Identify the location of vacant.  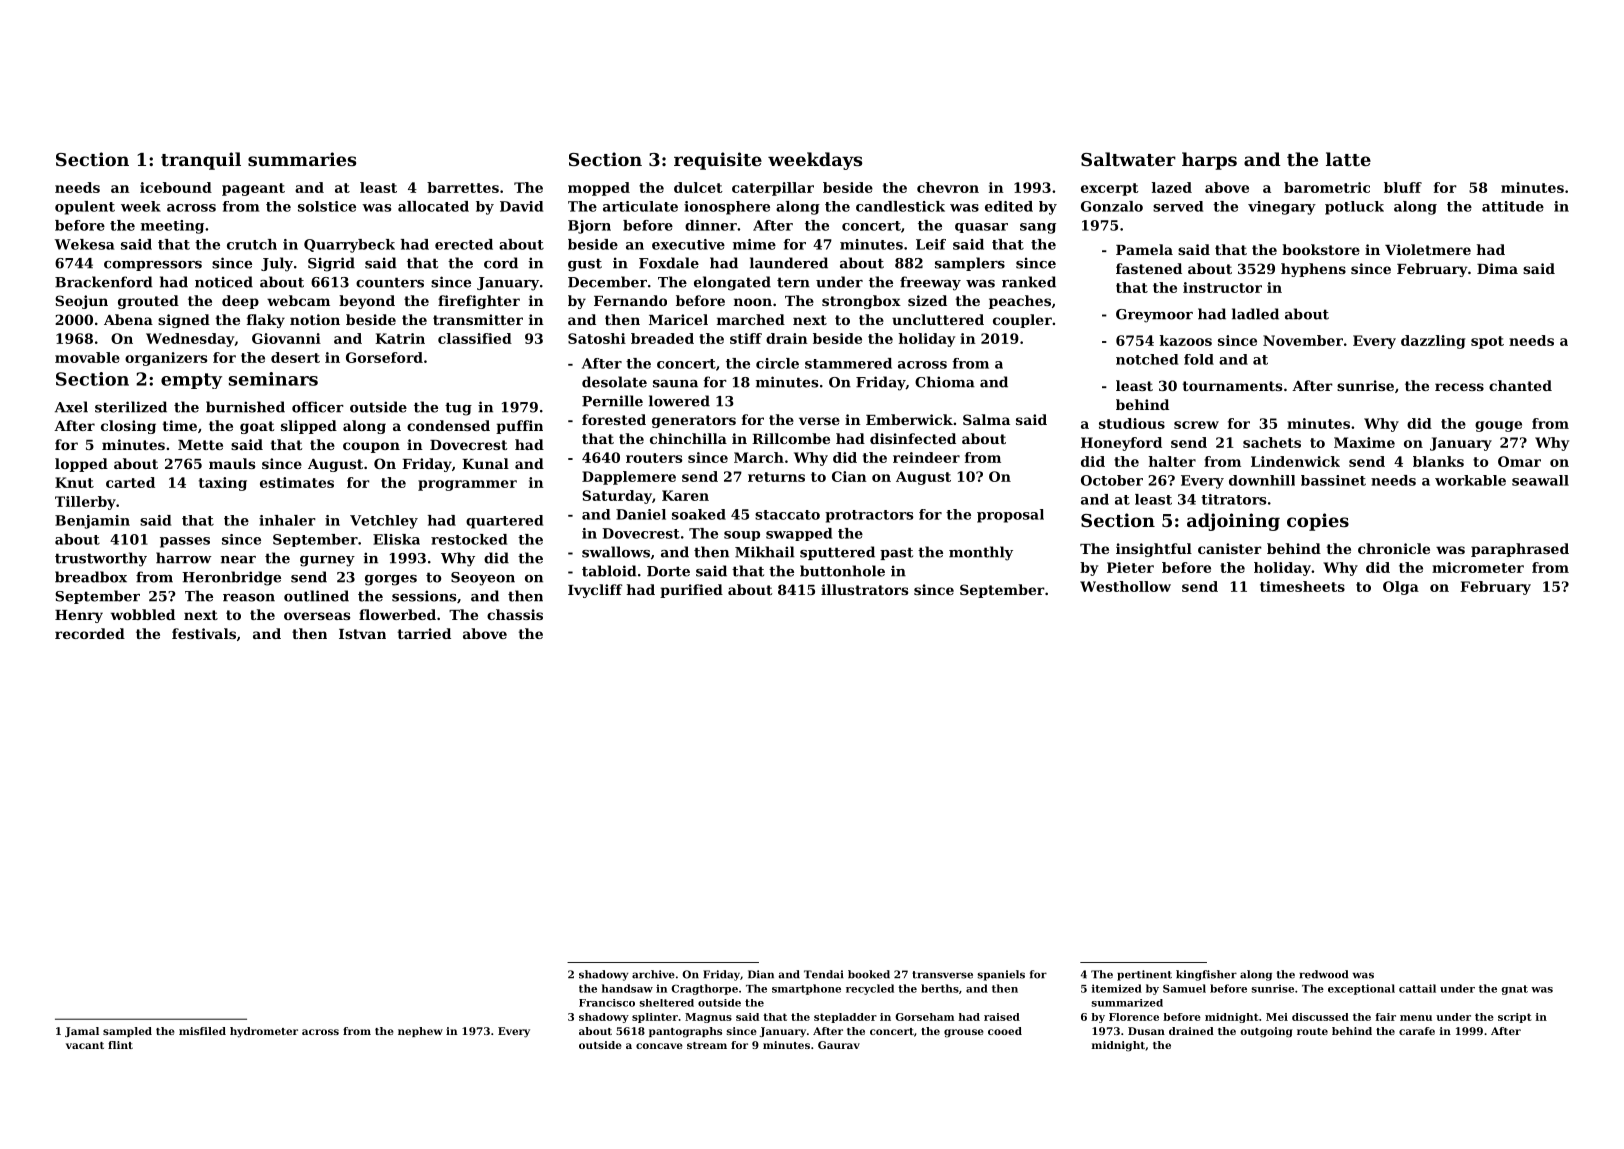
(85, 1045).
